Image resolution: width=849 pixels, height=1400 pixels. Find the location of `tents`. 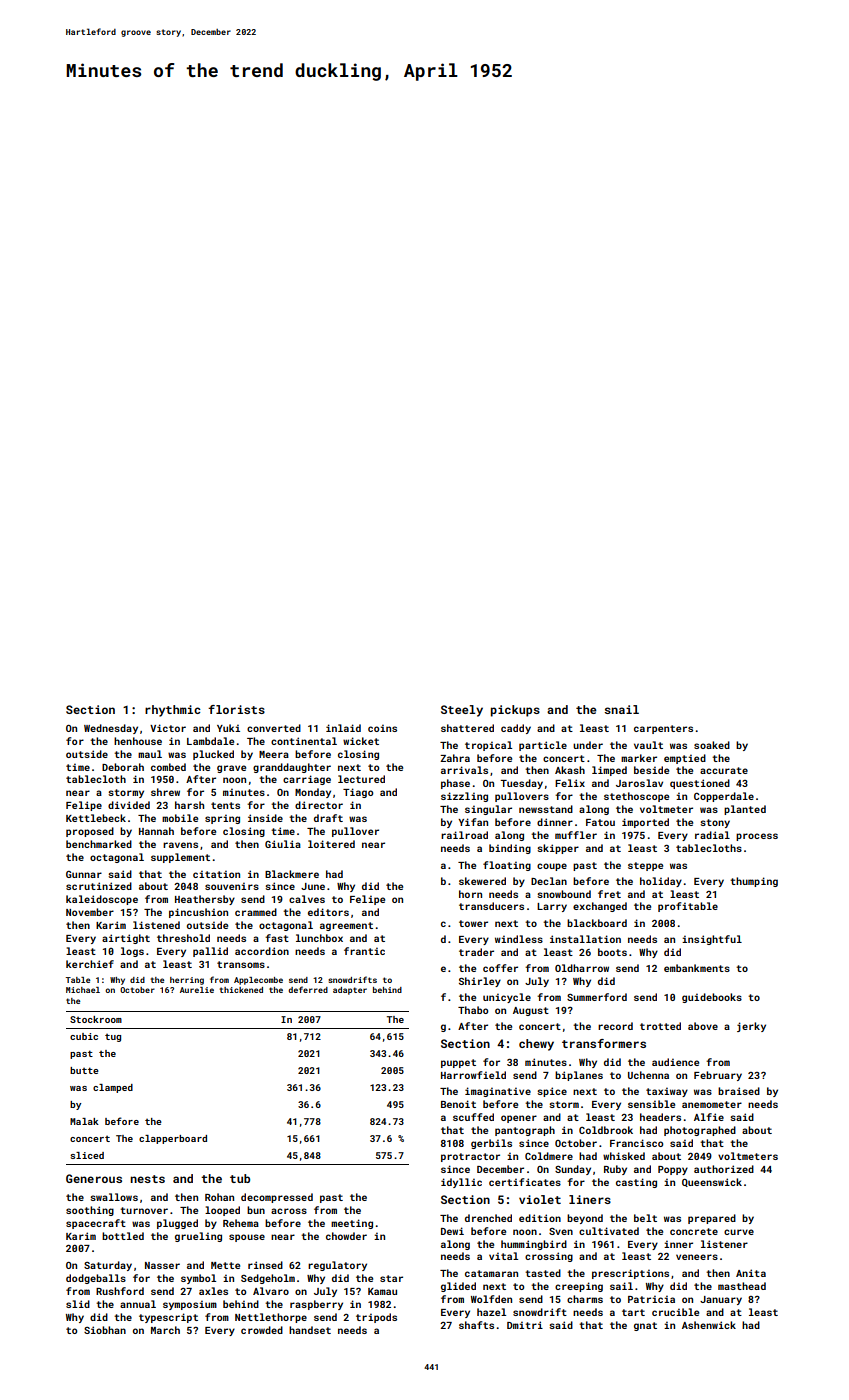

tents is located at coordinates (225, 805).
